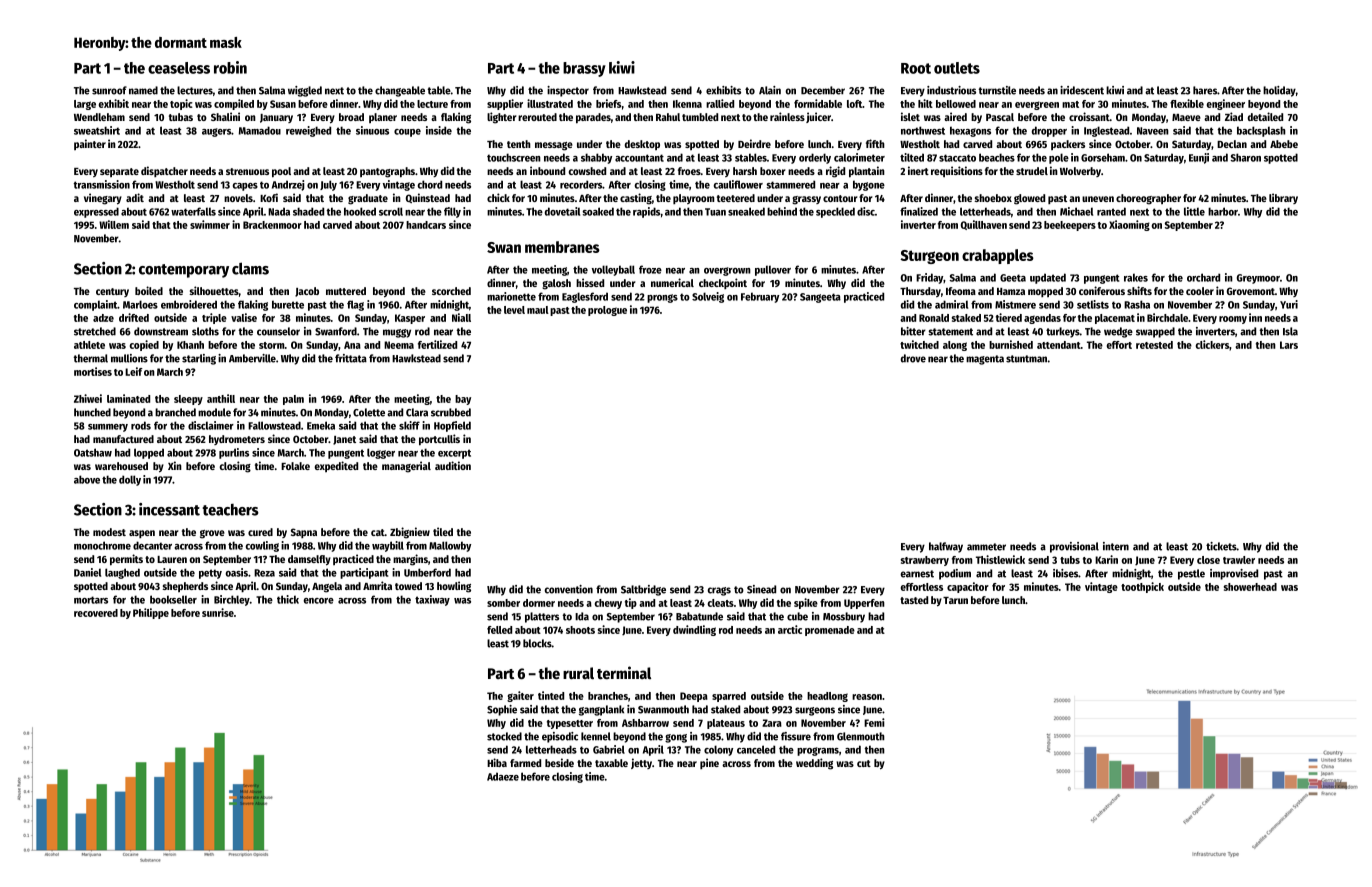 The width and height of the page is (1372, 887). What do you see at coordinates (230, 67) in the page?
I see `robin` at bounding box center [230, 67].
